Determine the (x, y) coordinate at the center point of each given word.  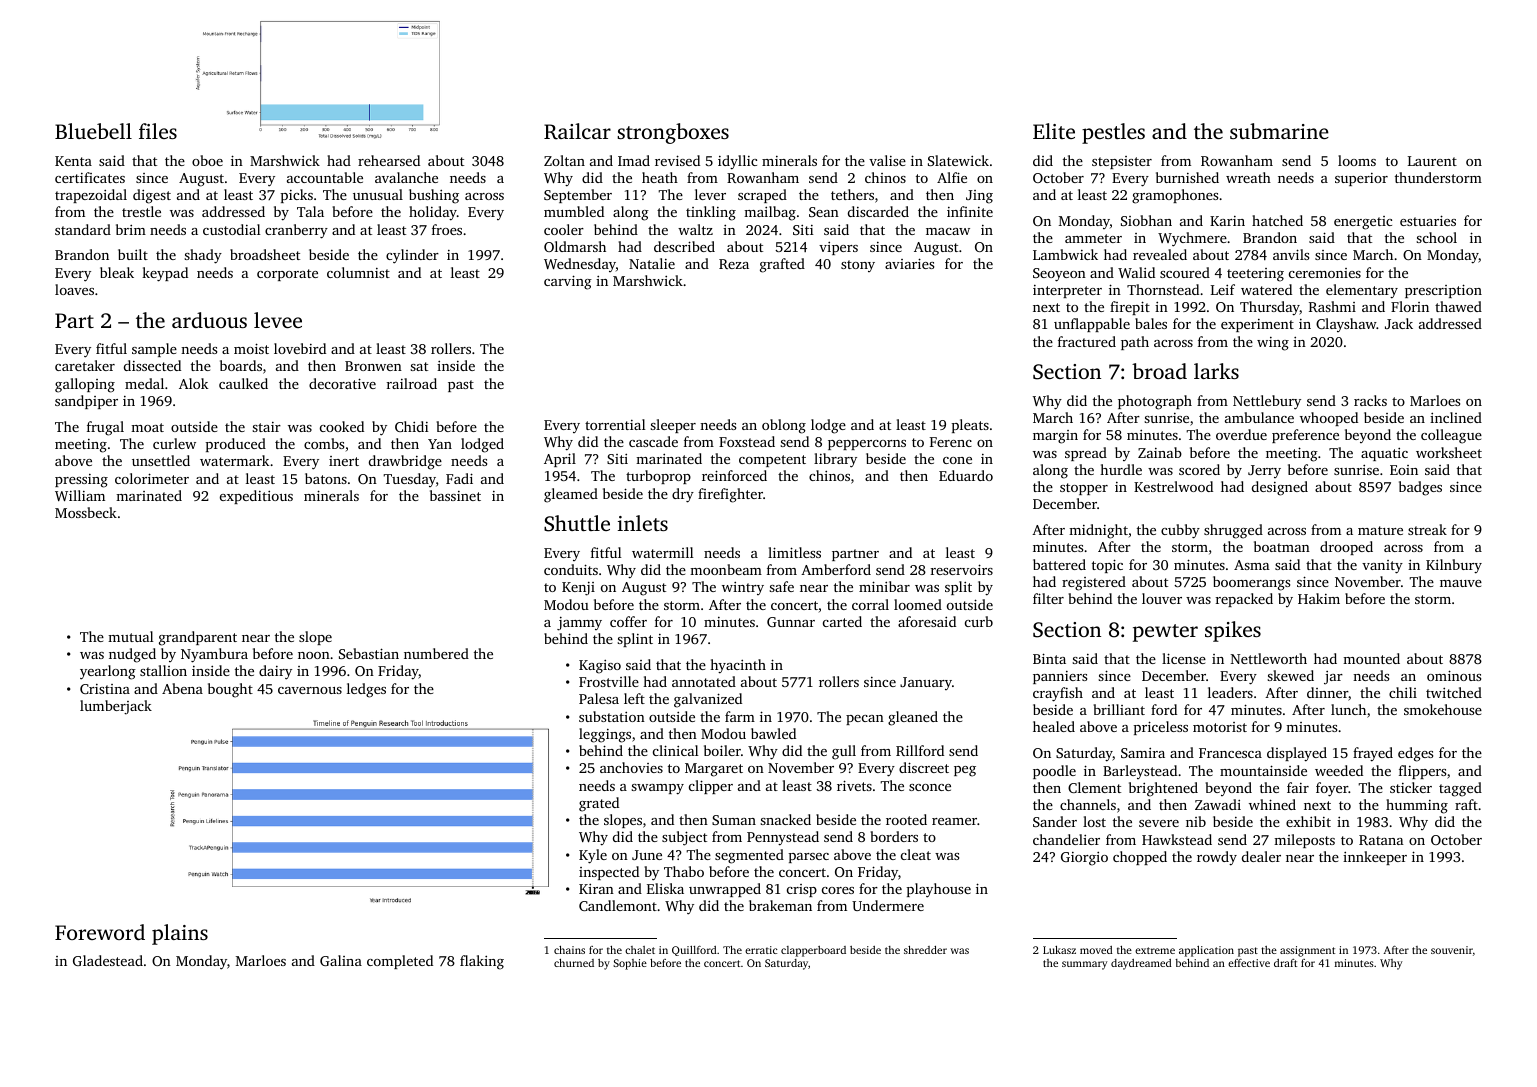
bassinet (455, 495)
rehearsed (389, 160)
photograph (1155, 402)
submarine (1279, 131)
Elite (1054, 131)
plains (180, 934)
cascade (653, 441)
